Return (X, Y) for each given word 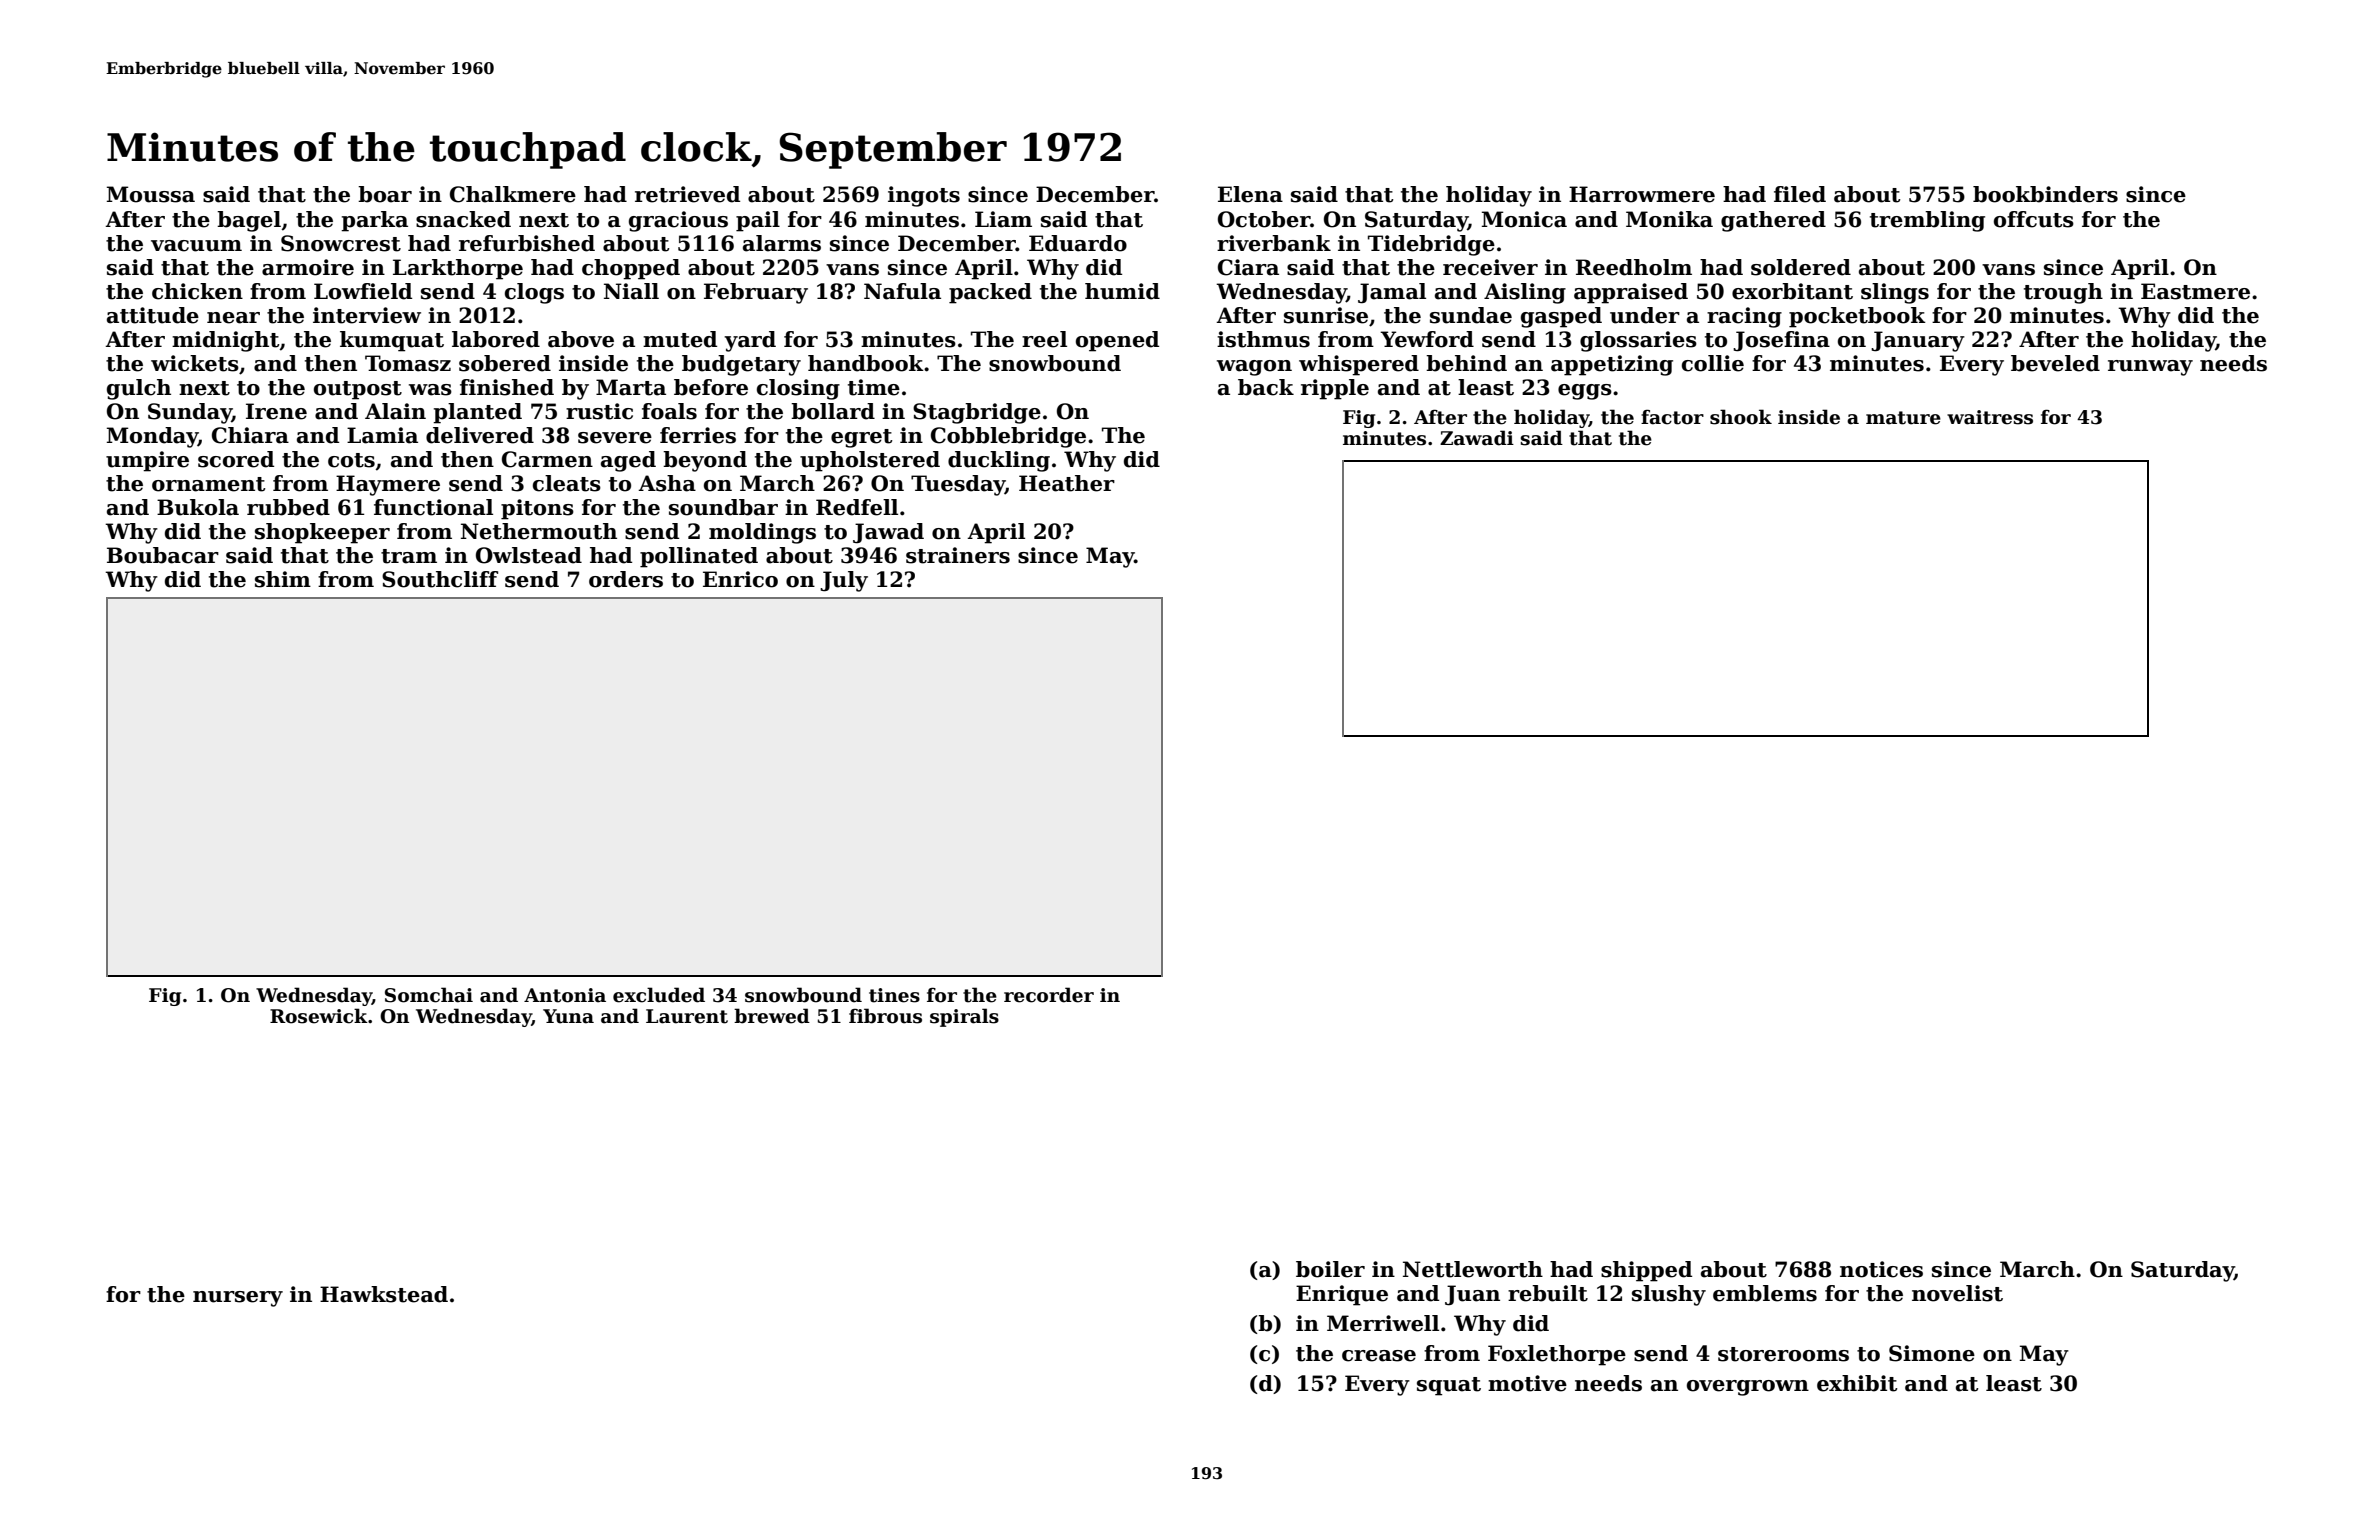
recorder (1049, 995)
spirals (964, 1017)
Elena (1250, 194)
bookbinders (2045, 194)
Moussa (151, 194)
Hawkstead (384, 1294)
